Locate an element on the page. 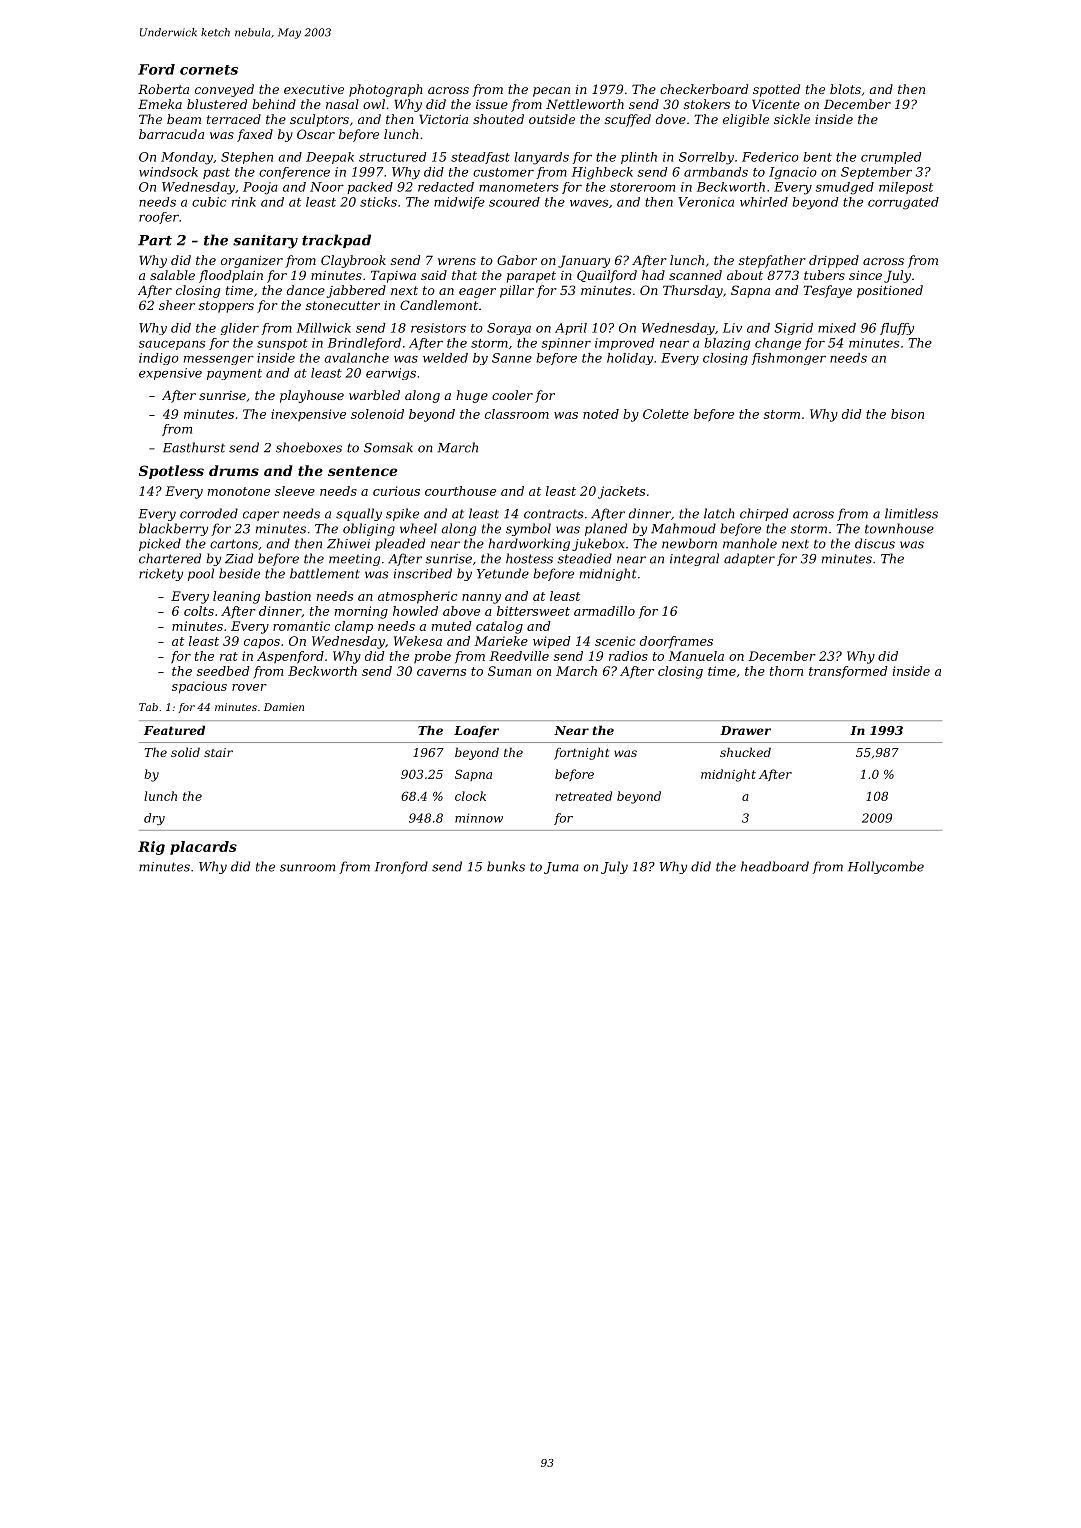  rat is located at coordinates (229, 656).
